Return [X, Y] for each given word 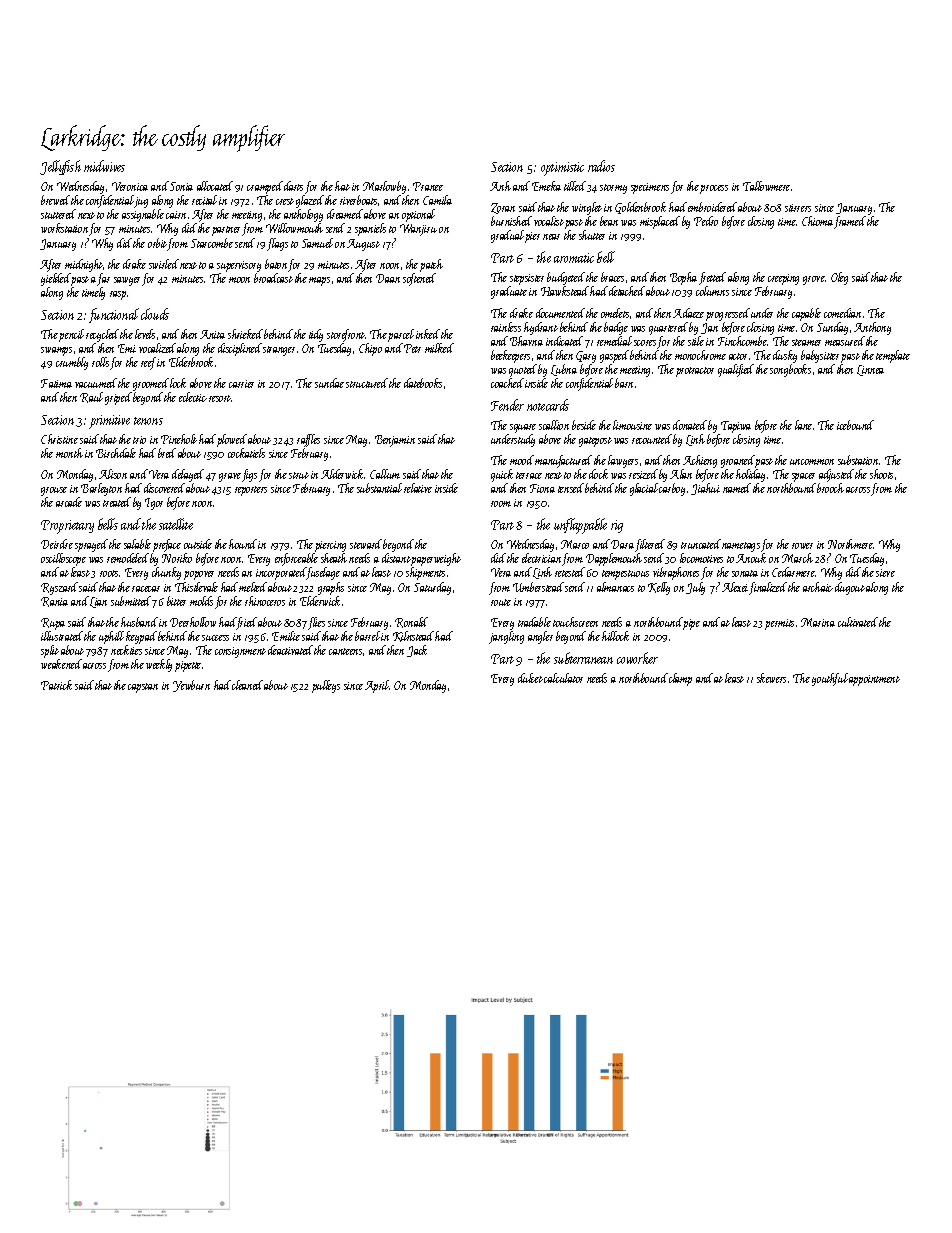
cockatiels [246, 453]
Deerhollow [193, 622]
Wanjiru [418, 230]
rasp [118, 295]
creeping [783, 279]
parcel [401, 335]
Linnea [870, 370]
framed [850, 222]
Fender [507, 405]
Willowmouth [294, 228]
